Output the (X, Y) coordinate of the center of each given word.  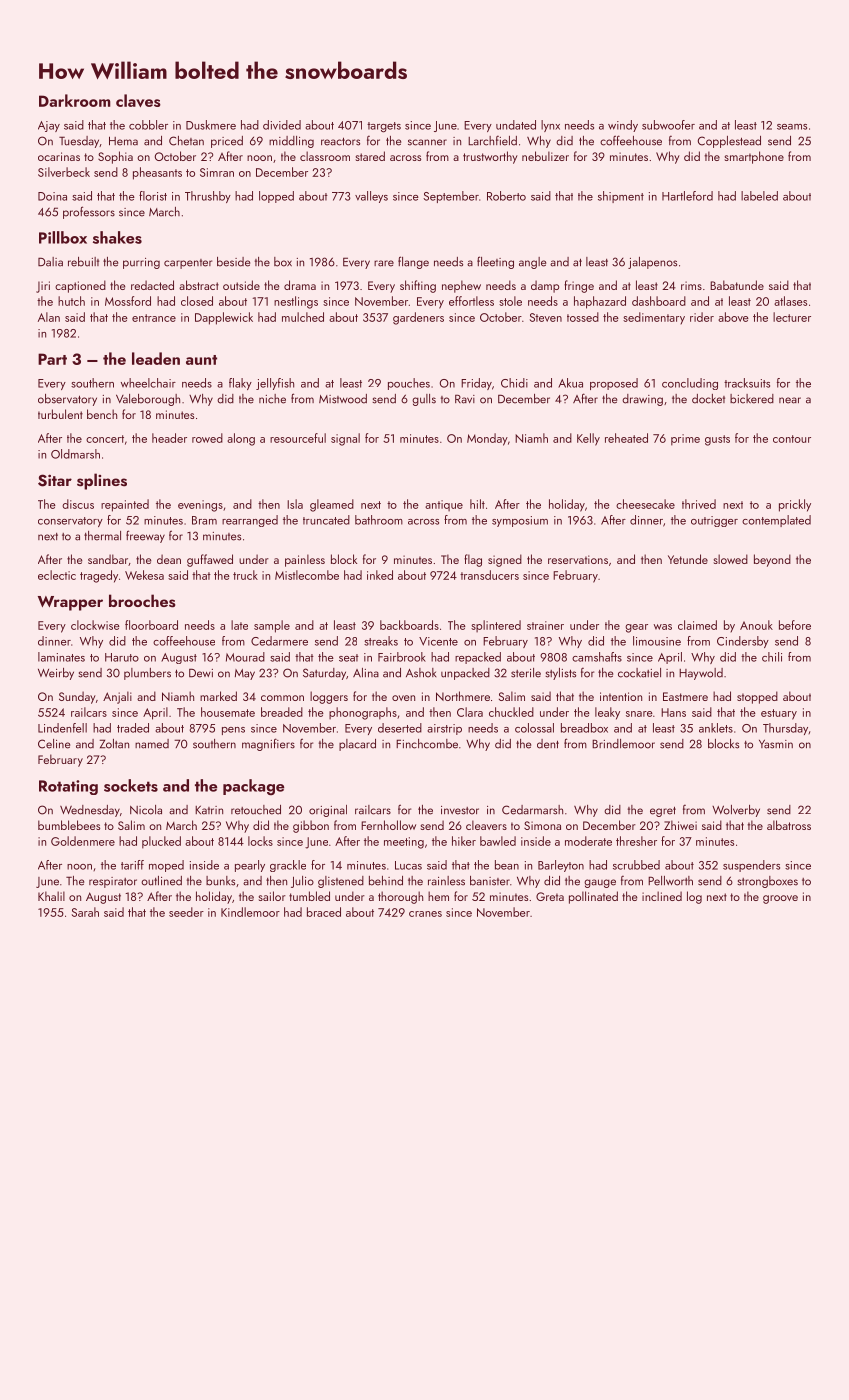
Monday (487, 439)
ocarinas (59, 156)
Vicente (438, 641)
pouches (409, 384)
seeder (186, 912)
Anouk (756, 625)
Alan (49, 317)
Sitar (55, 480)
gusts (717, 440)
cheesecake (645, 504)
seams (792, 127)
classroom (325, 156)
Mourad (245, 657)
